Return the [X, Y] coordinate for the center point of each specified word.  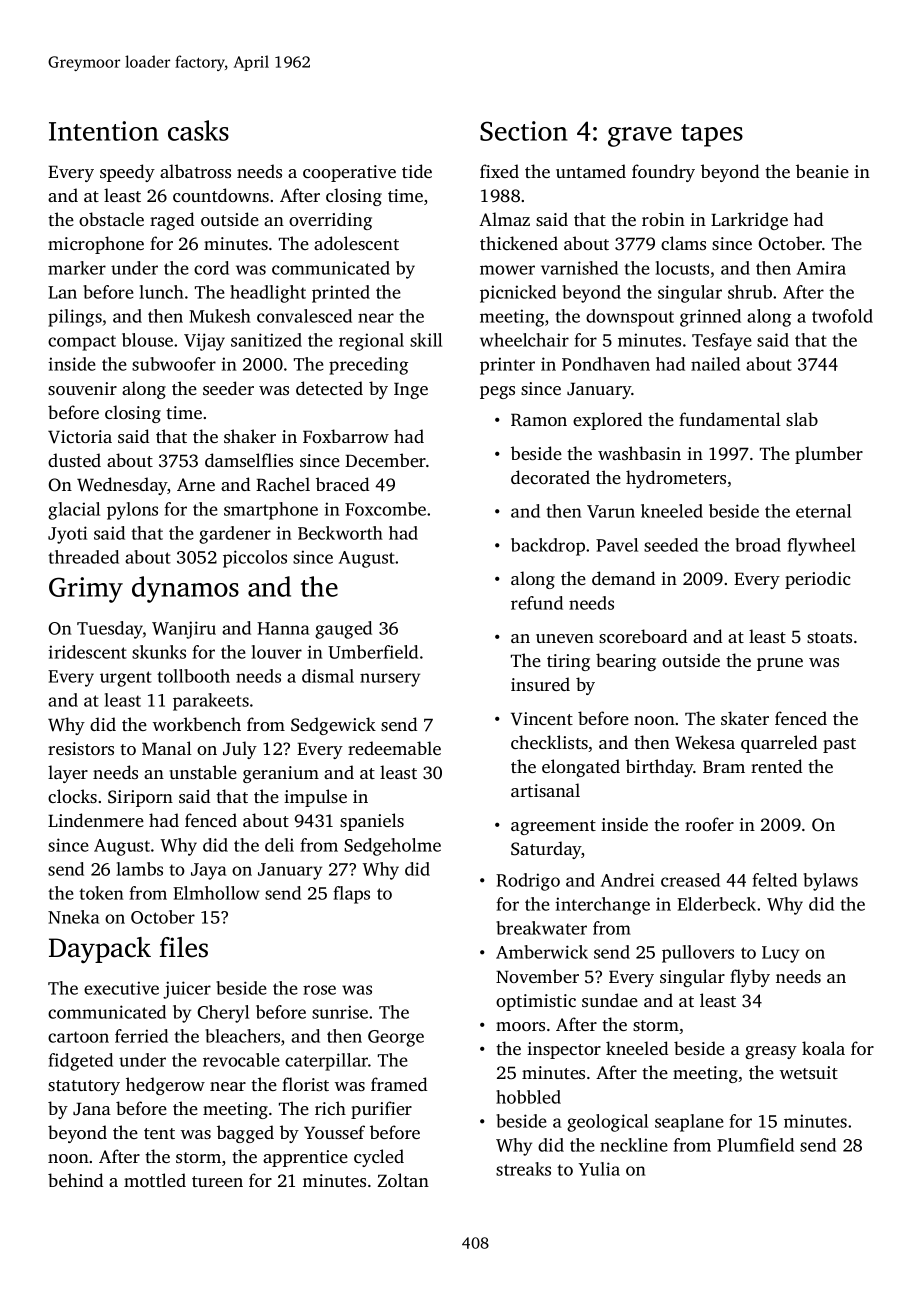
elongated [581, 768]
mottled [155, 1180]
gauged [343, 630]
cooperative [349, 173]
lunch [161, 292]
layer [68, 774]
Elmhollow [216, 893]
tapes [712, 135]
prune [780, 664]
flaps [351, 895]
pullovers [698, 954]
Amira [821, 268]
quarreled [779, 744]
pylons [132, 511]
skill [426, 340]
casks [198, 130]
